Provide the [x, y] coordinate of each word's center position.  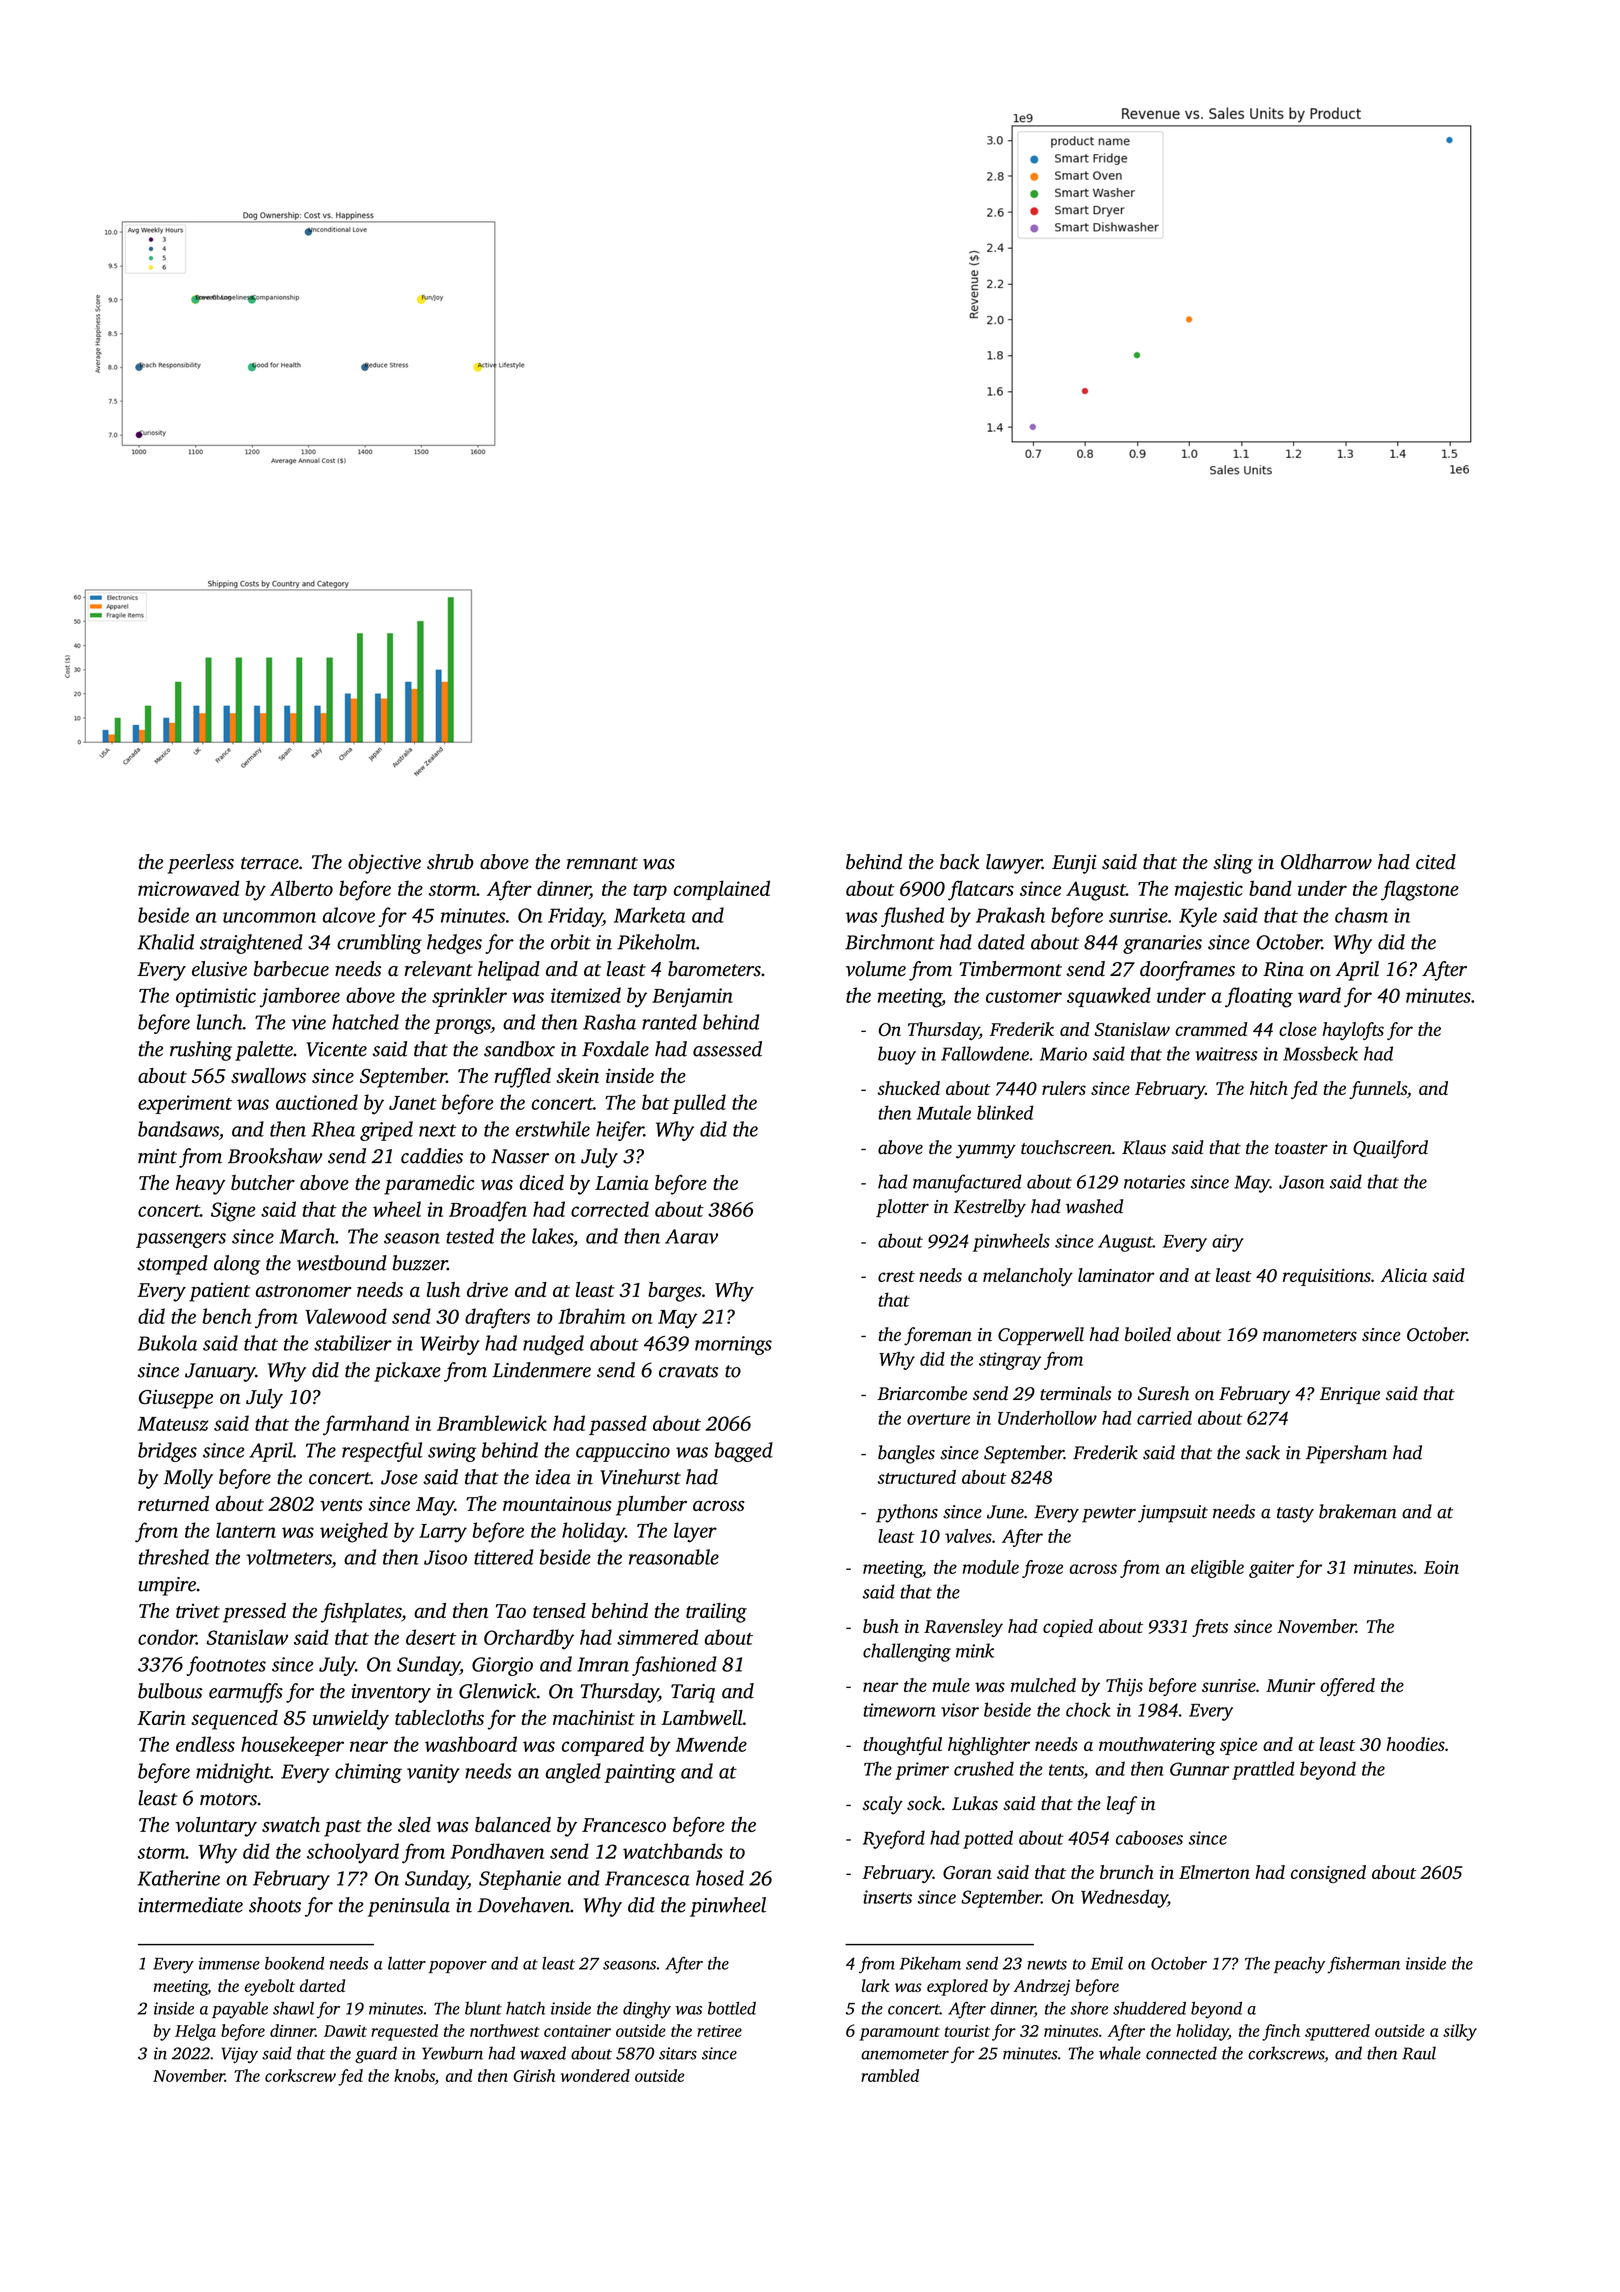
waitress [1226, 1054]
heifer [620, 1131]
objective [384, 864]
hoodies [1415, 1744]
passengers [181, 1240]
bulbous [170, 1691]
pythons [907, 1513]
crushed [984, 1768]
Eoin [1441, 1567]
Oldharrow [1326, 862]
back [959, 862]
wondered [595, 2075]
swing [452, 1452]
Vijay [239, 2055]
